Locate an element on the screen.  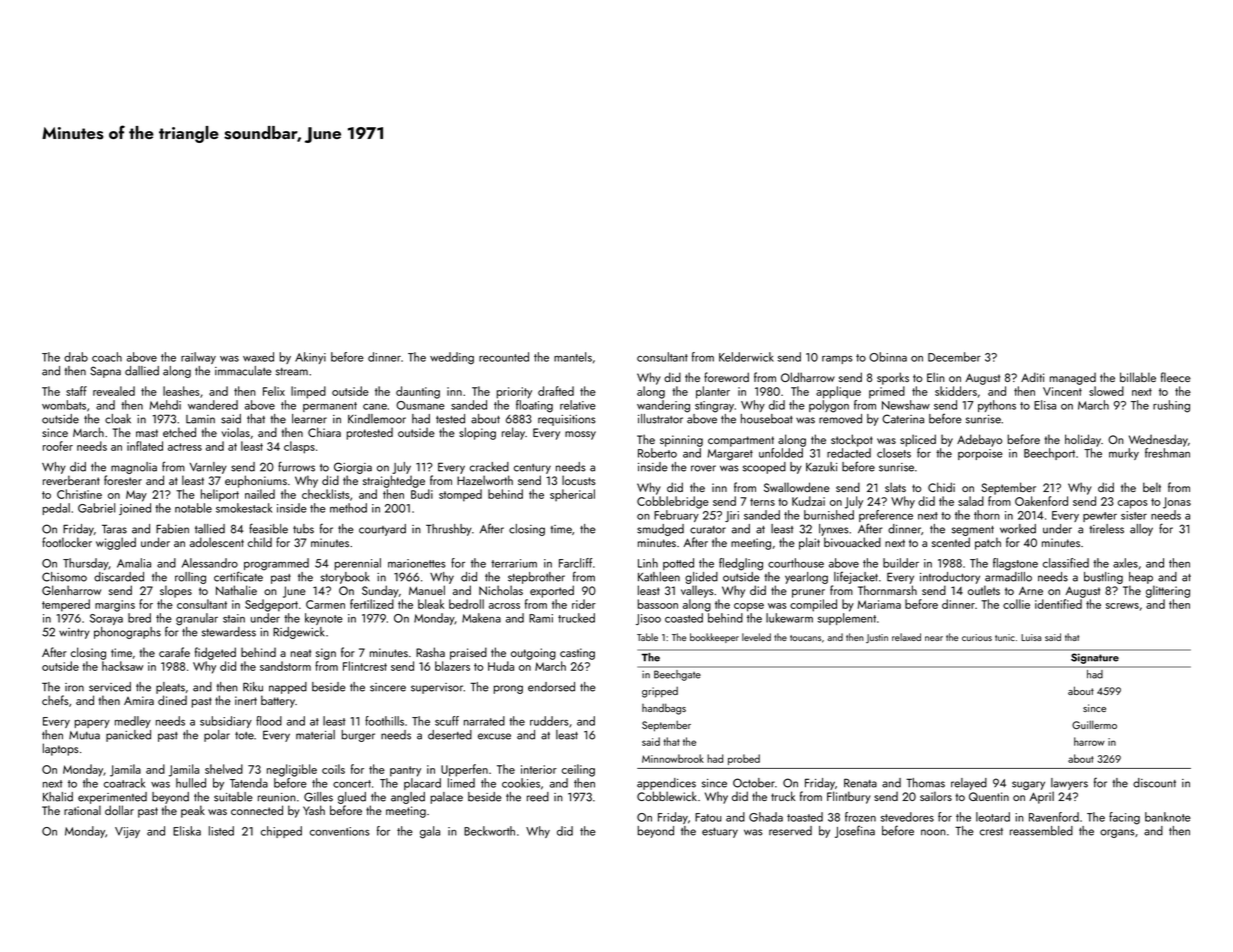
immaculate is located at coordinates (243, 371).
